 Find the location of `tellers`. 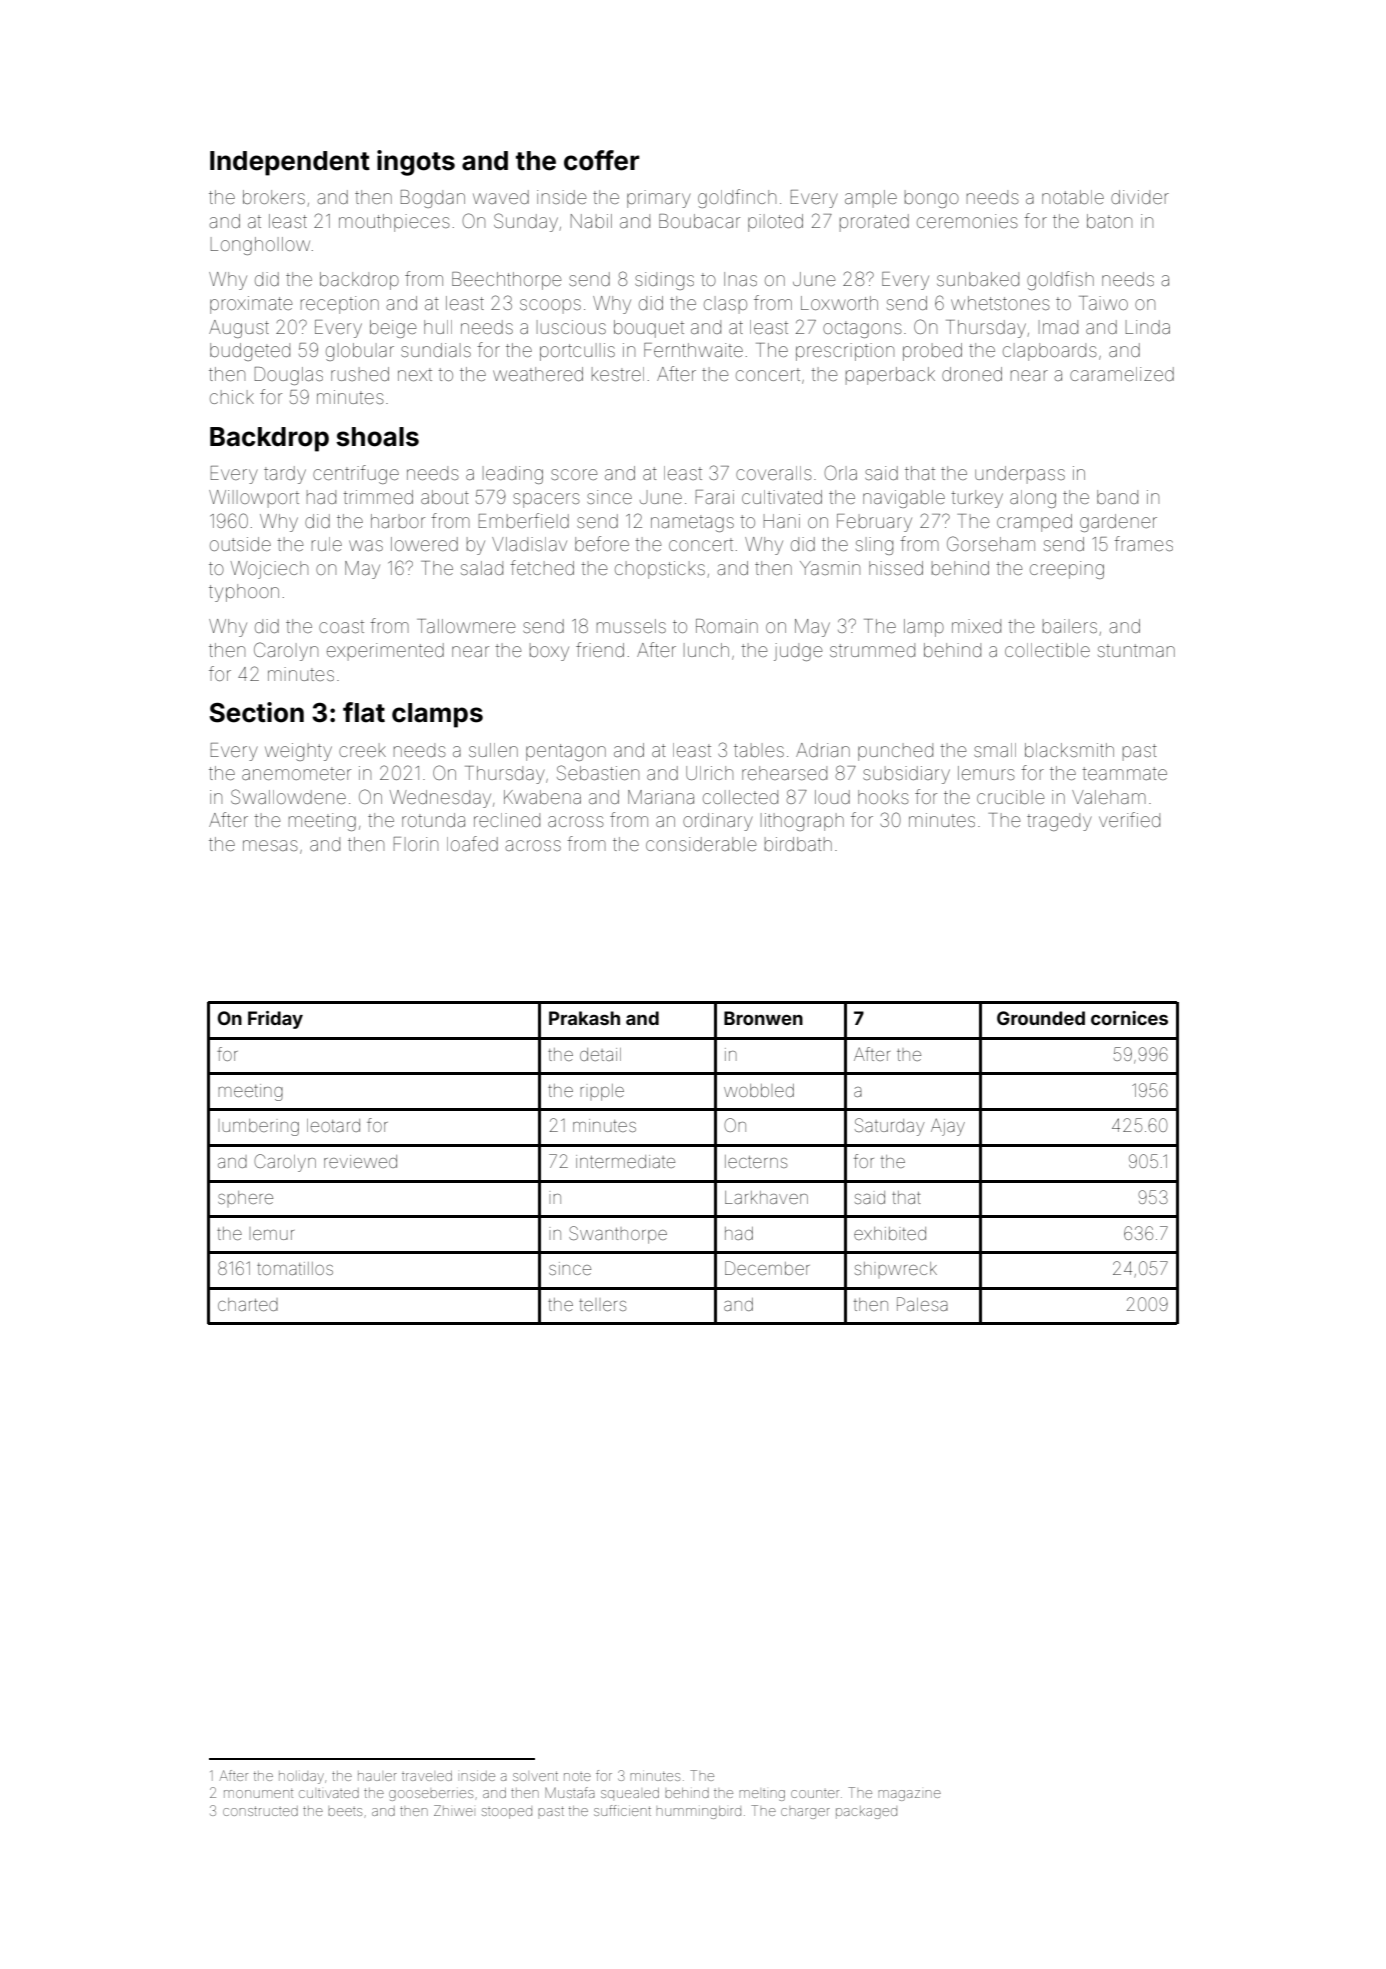

tellers is located at coordinates (602, 1305).
